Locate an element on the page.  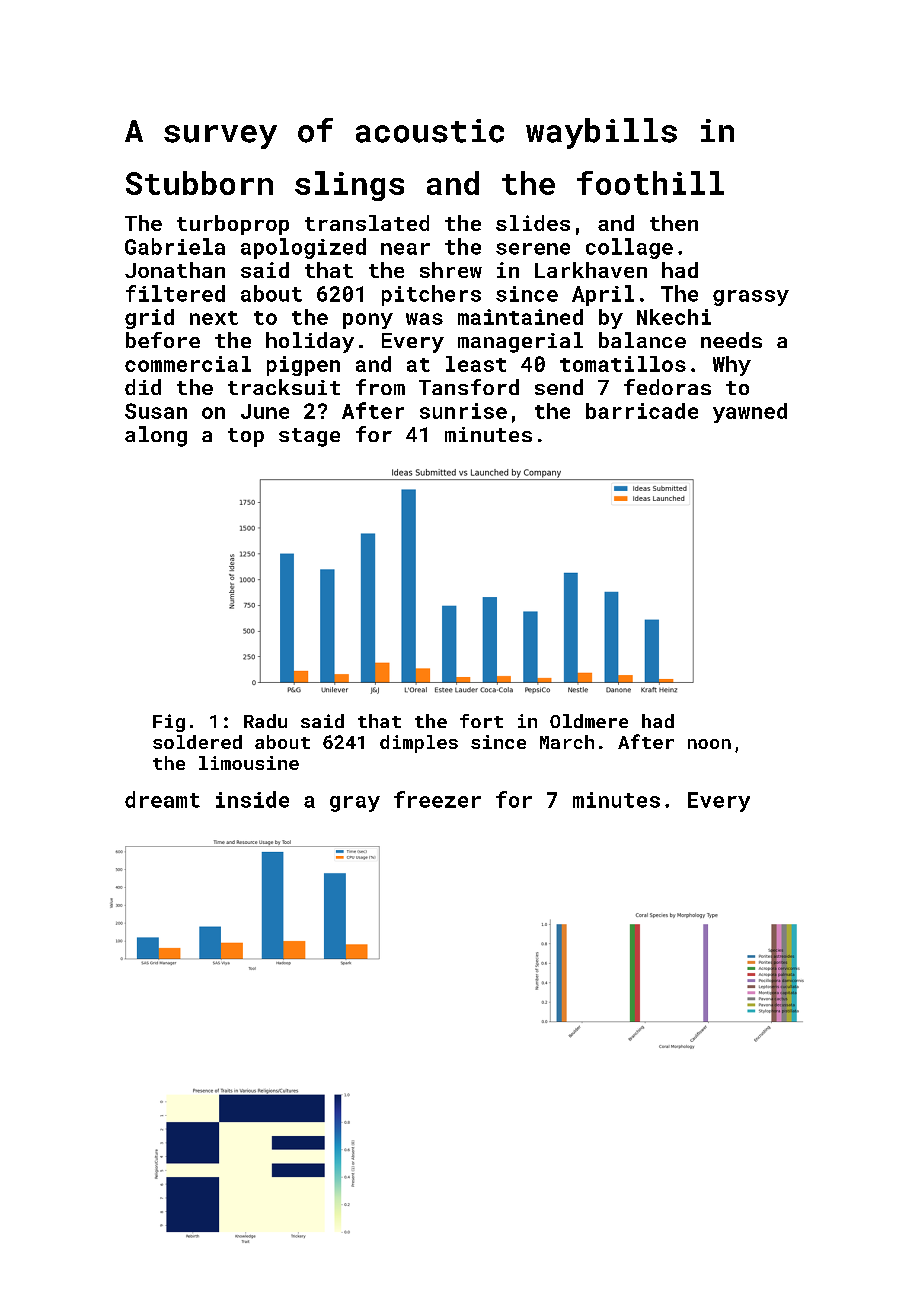
foothill is located at coordinates (650, 183).
